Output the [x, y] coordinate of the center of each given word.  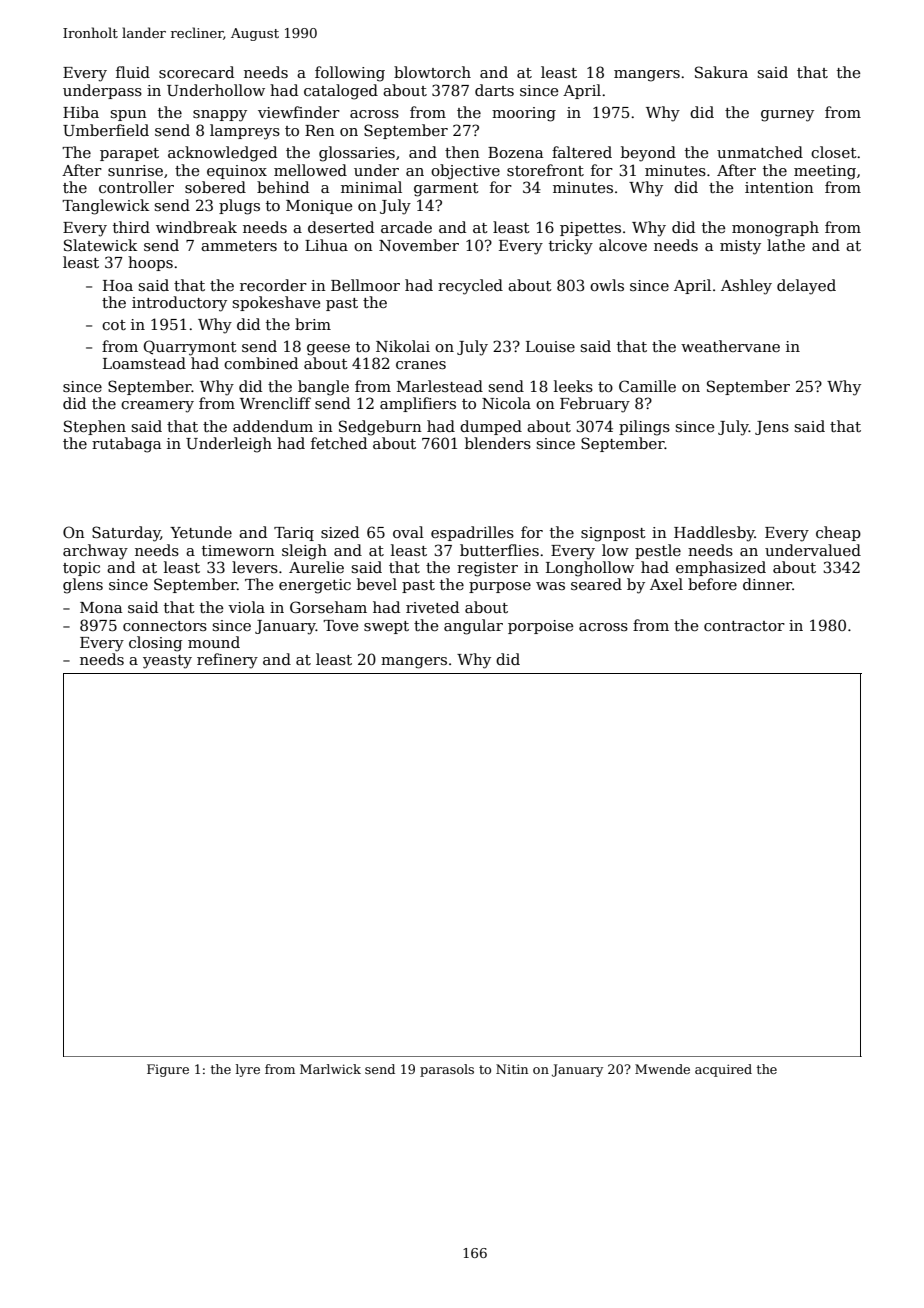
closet [834, 152]
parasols [447, 1070]
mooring [524, 114]
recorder [273, 285]
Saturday [126, 534]
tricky [571, 247]
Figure [168, 1070]
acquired [723, 1070]
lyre [248, 1070]
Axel [666, 584]
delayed [806, 287]
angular [473, 627]
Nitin [512, 1069]
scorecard [196, 72]
